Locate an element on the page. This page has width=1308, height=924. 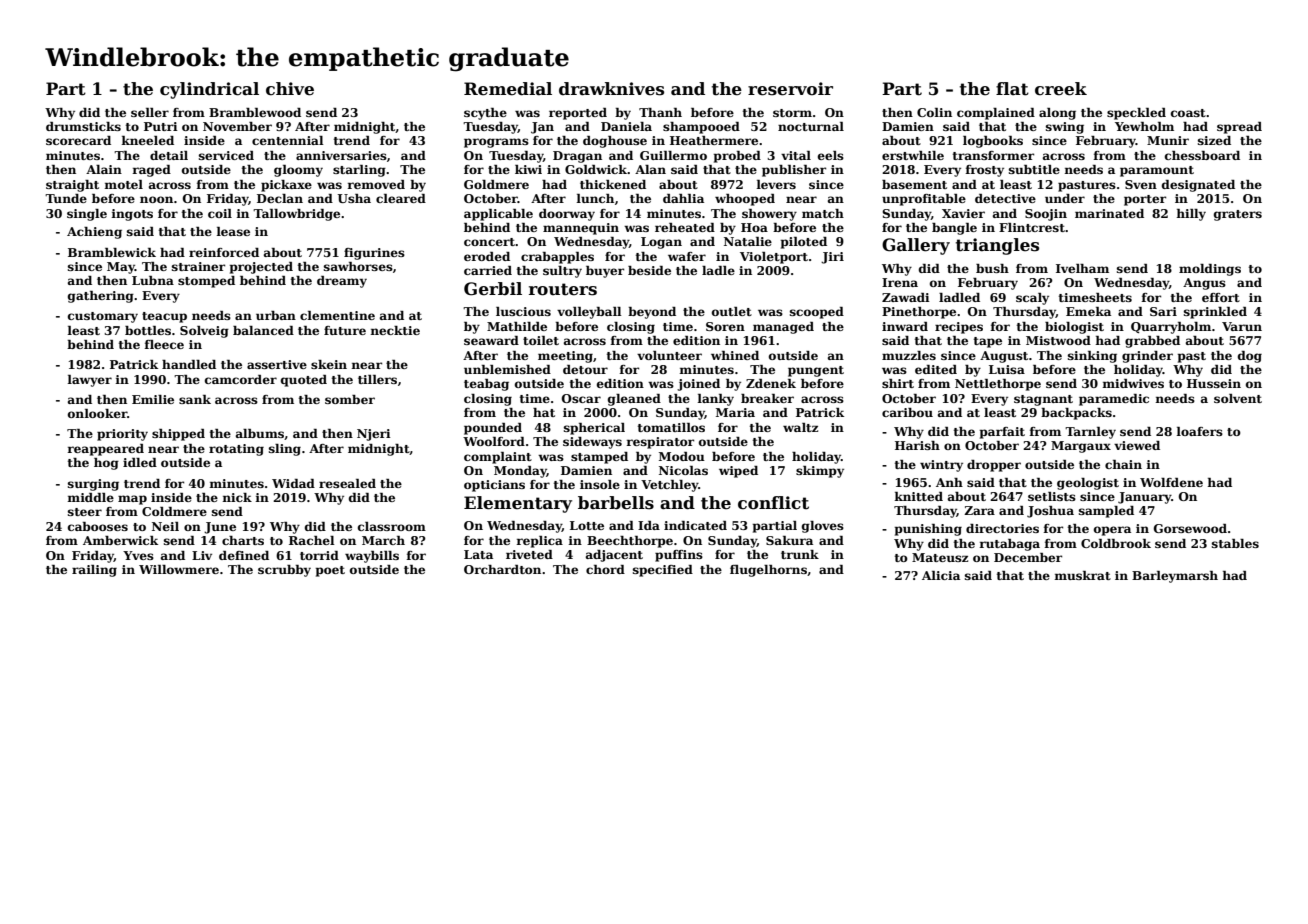
torrid is located at coordinates (319, 555).
